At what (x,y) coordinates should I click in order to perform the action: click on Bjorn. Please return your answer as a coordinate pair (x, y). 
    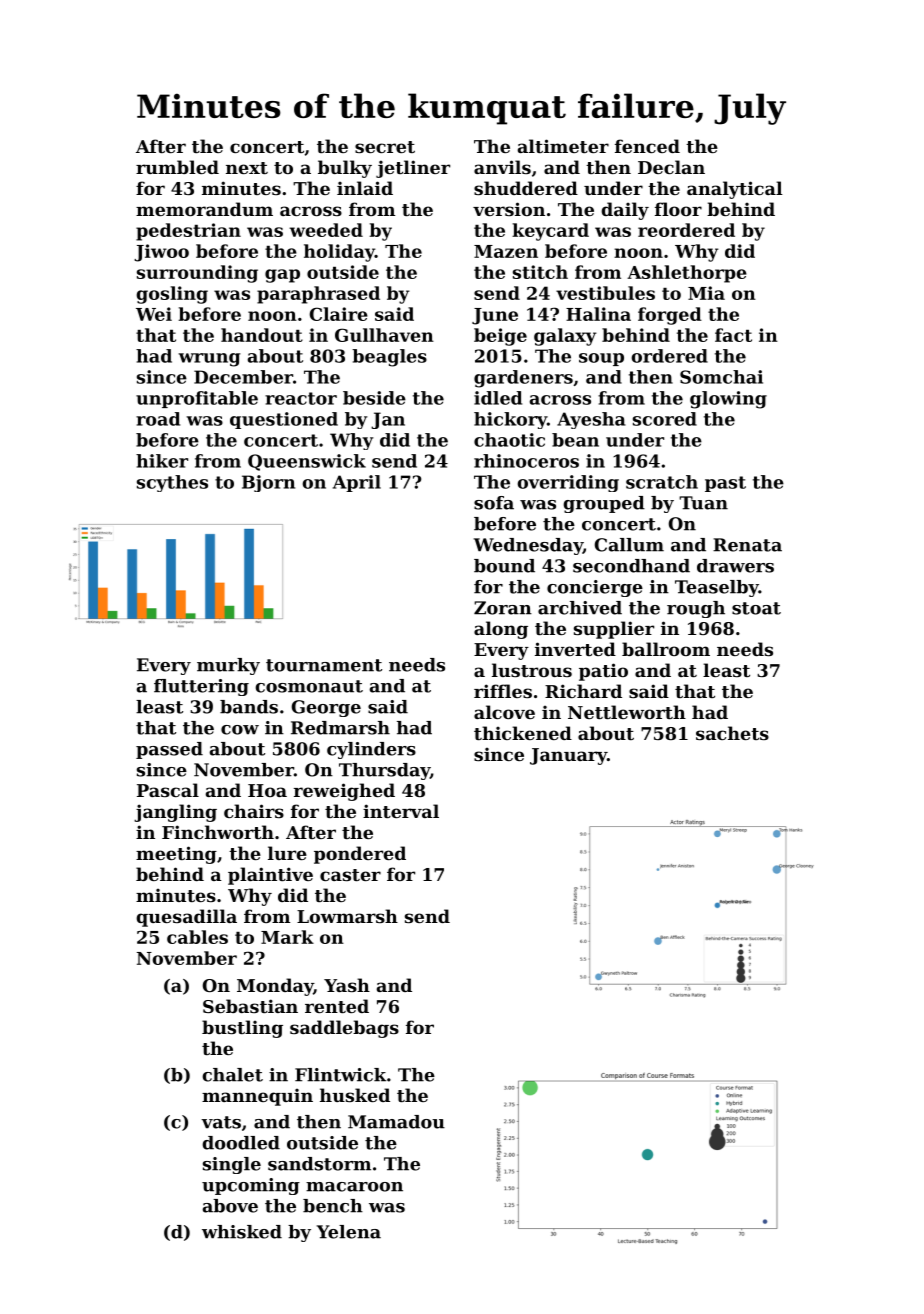
    Looking at the image, I should click on (268, 483).
